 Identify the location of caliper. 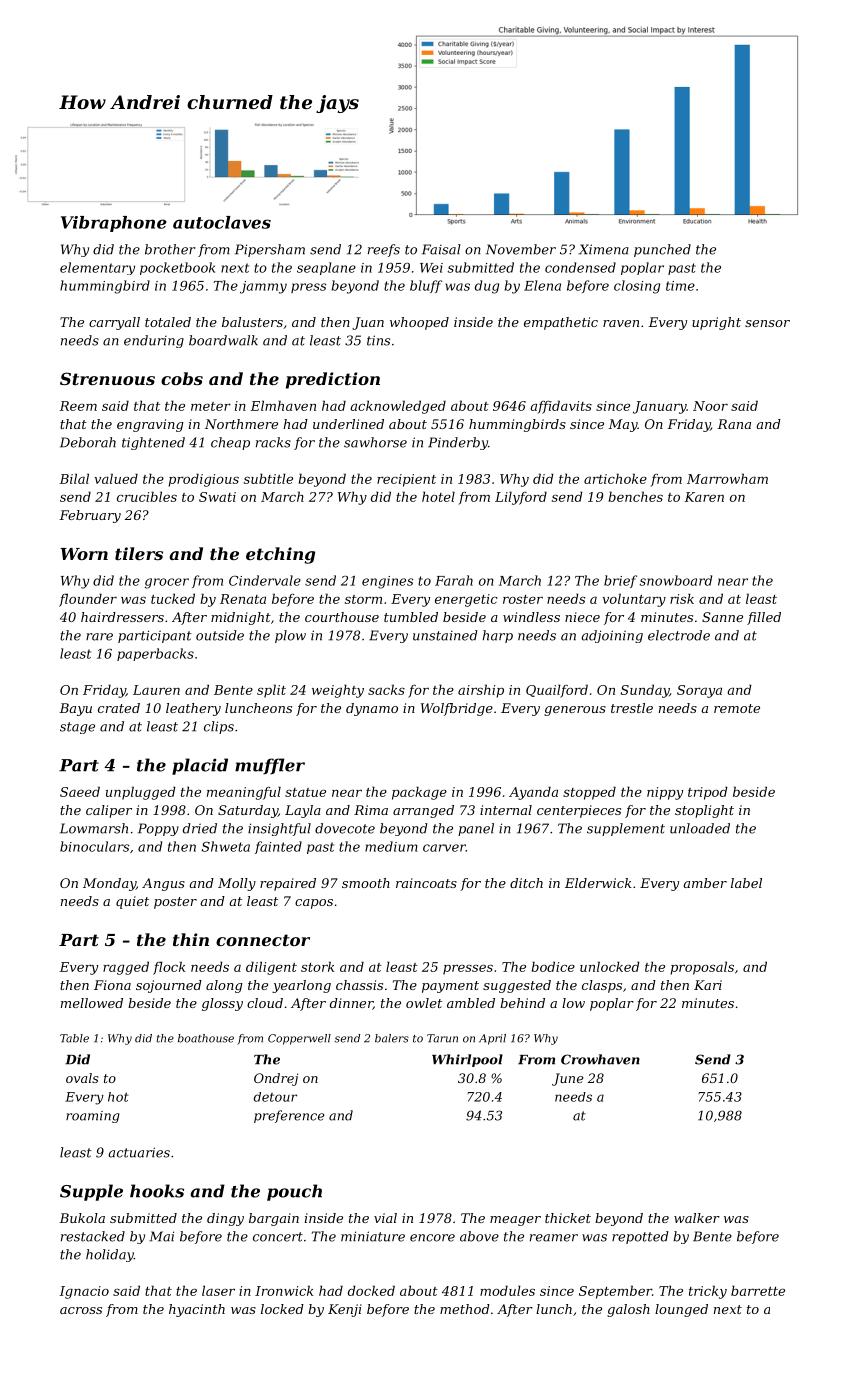
(109, 811).
